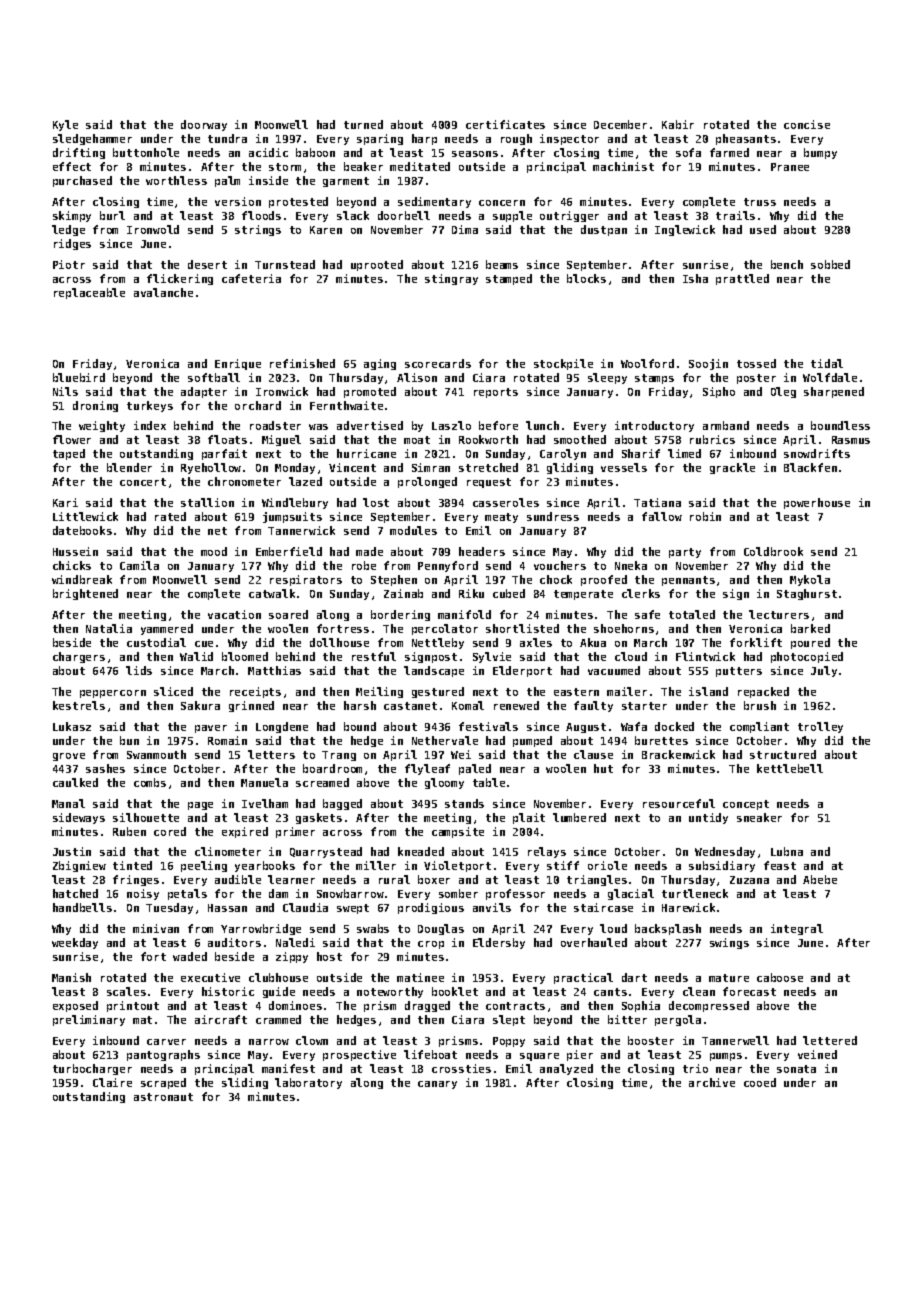 This screenshot has height=1308, width=924. Describe the element at coordinates (654, 426) in the screenshot. I see `introductory` at that location.
